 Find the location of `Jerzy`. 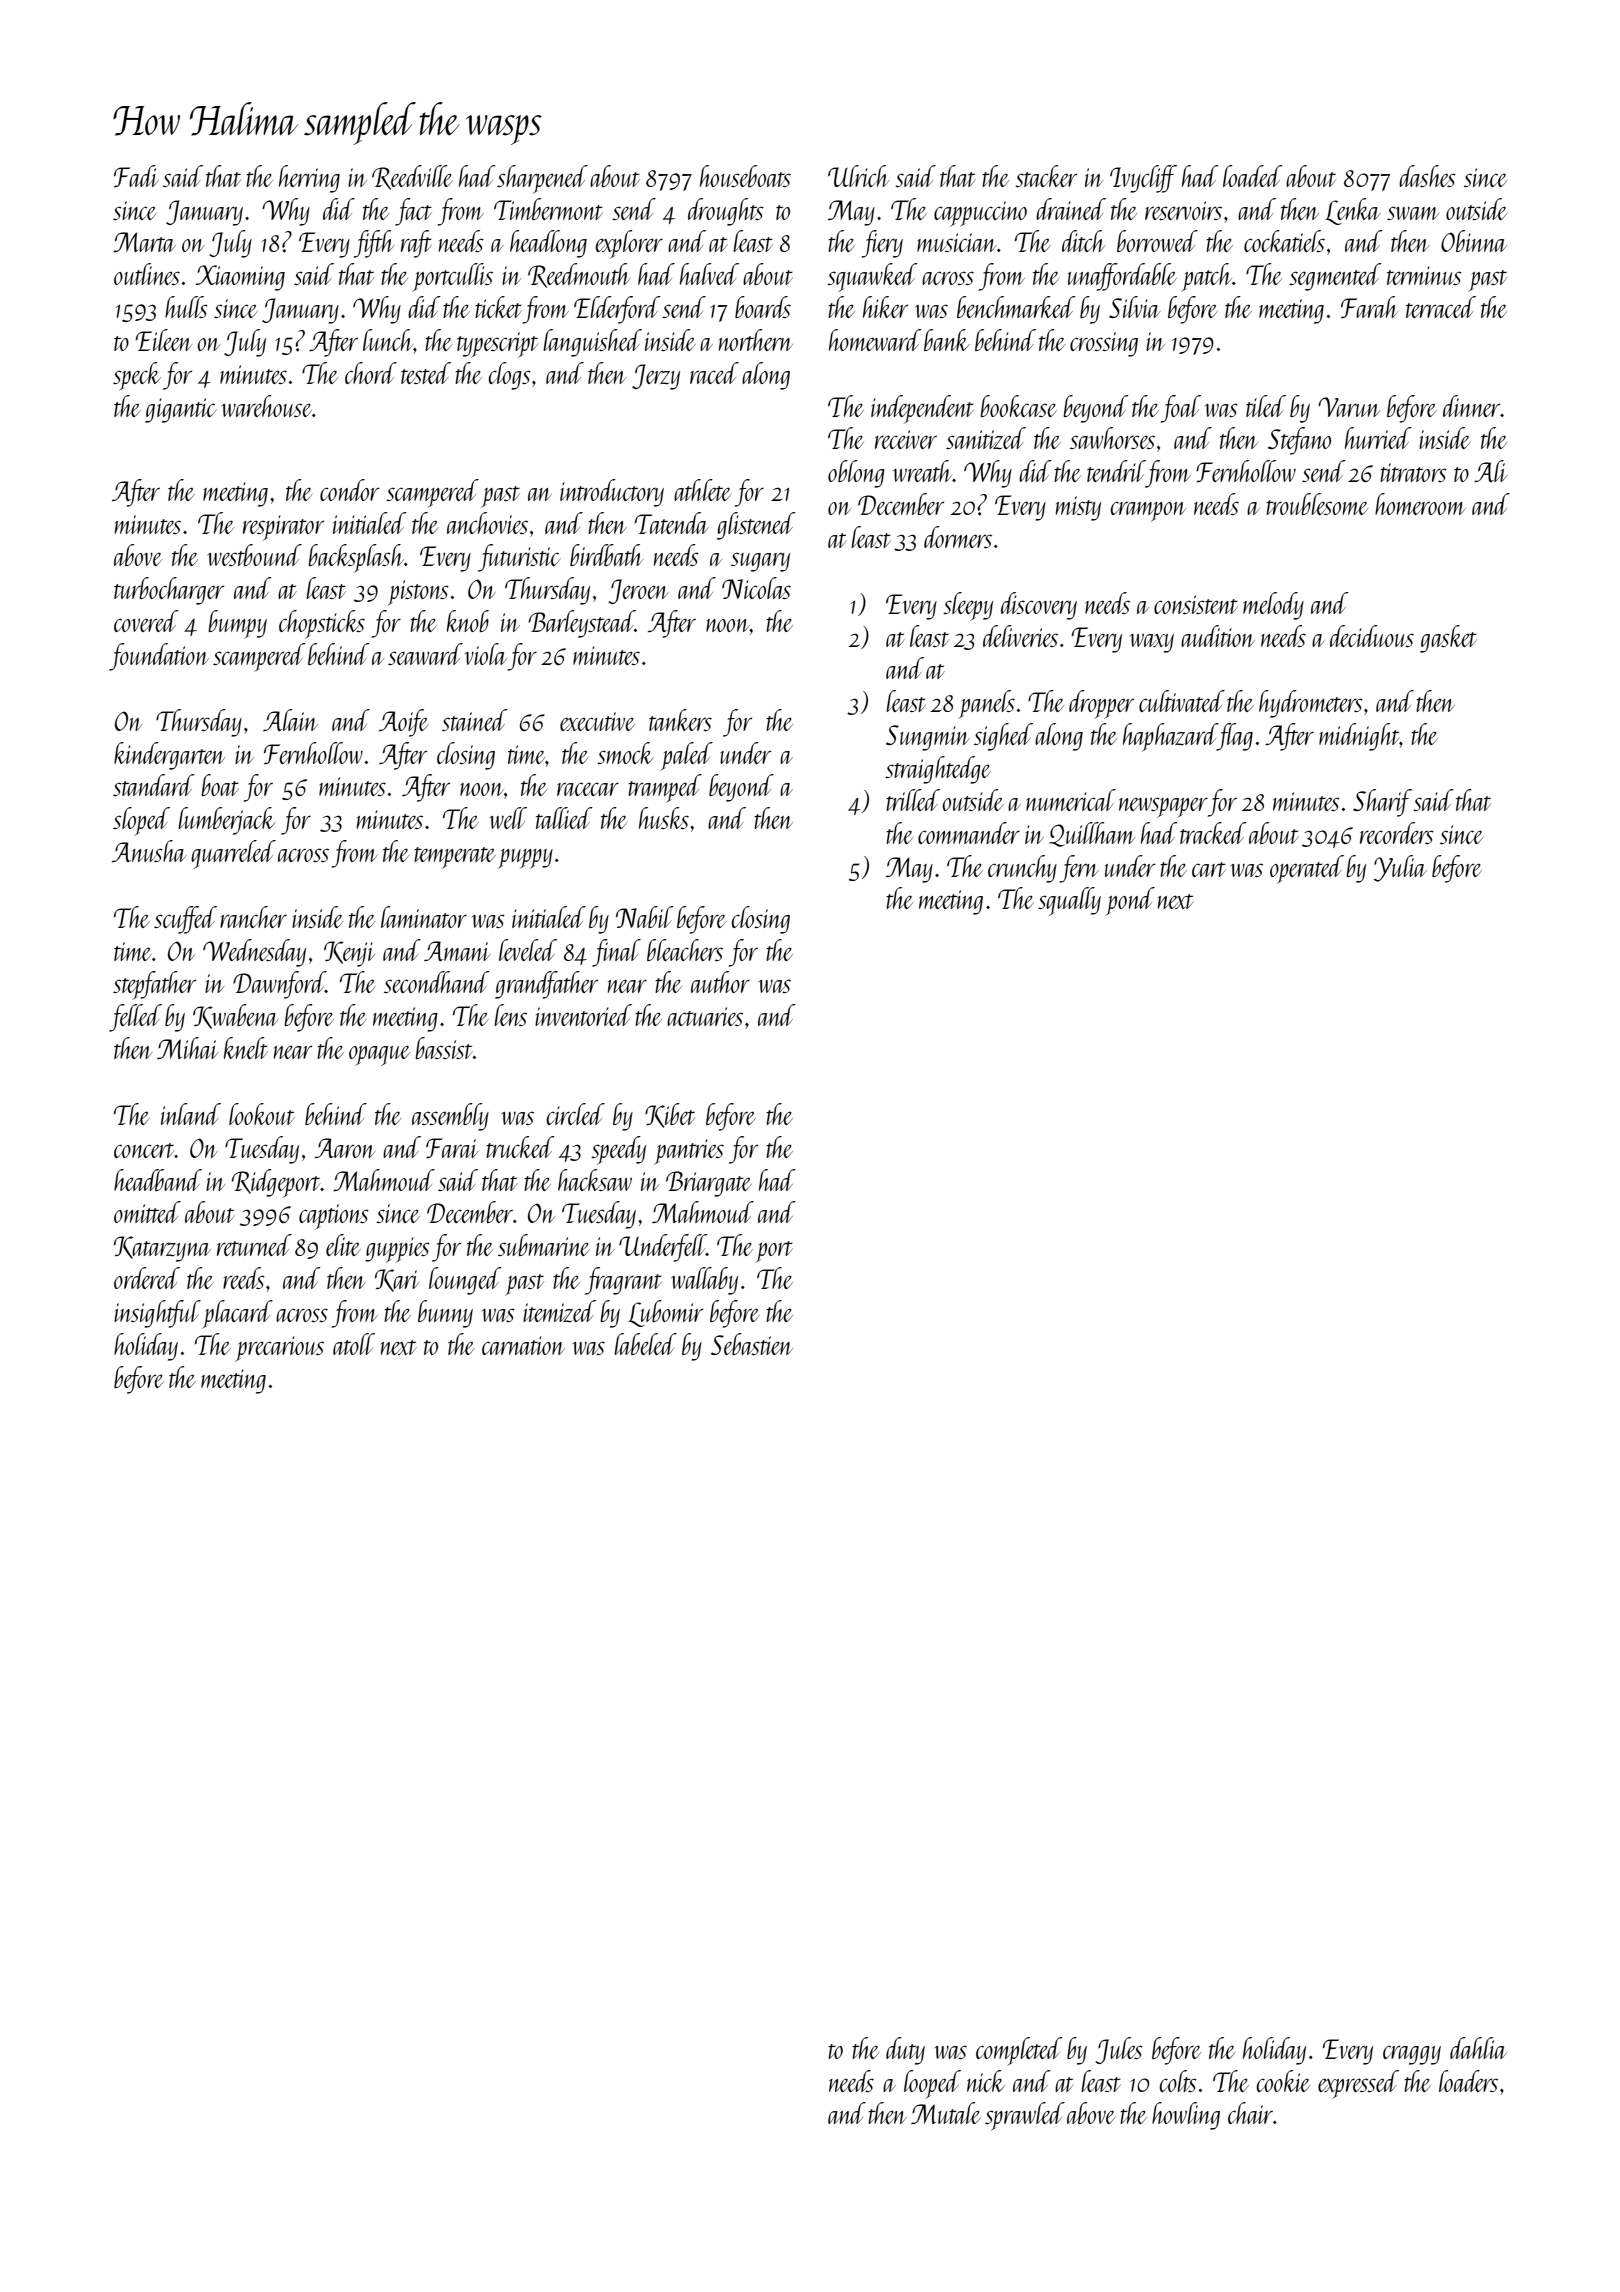

Jerzy is located at coordinates (656, 377).
